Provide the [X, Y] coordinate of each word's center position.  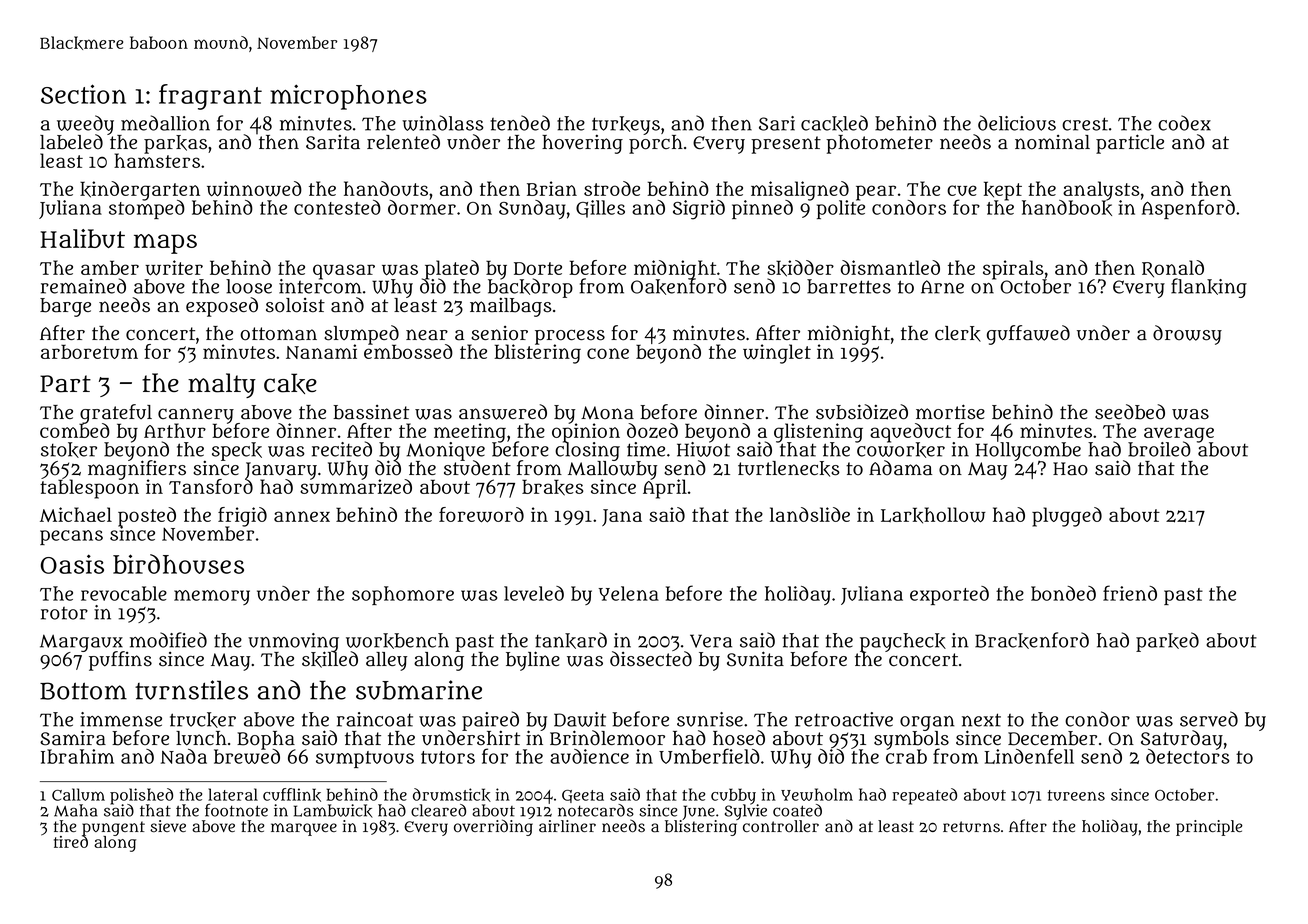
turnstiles [191, 690]
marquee [304, 829]
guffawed [1028, 335]
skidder [800, 268]
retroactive [844, 719]
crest [1085, 124]
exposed [222, 307]
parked [1167, 642]
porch [656, 144]
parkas [175, 144]
